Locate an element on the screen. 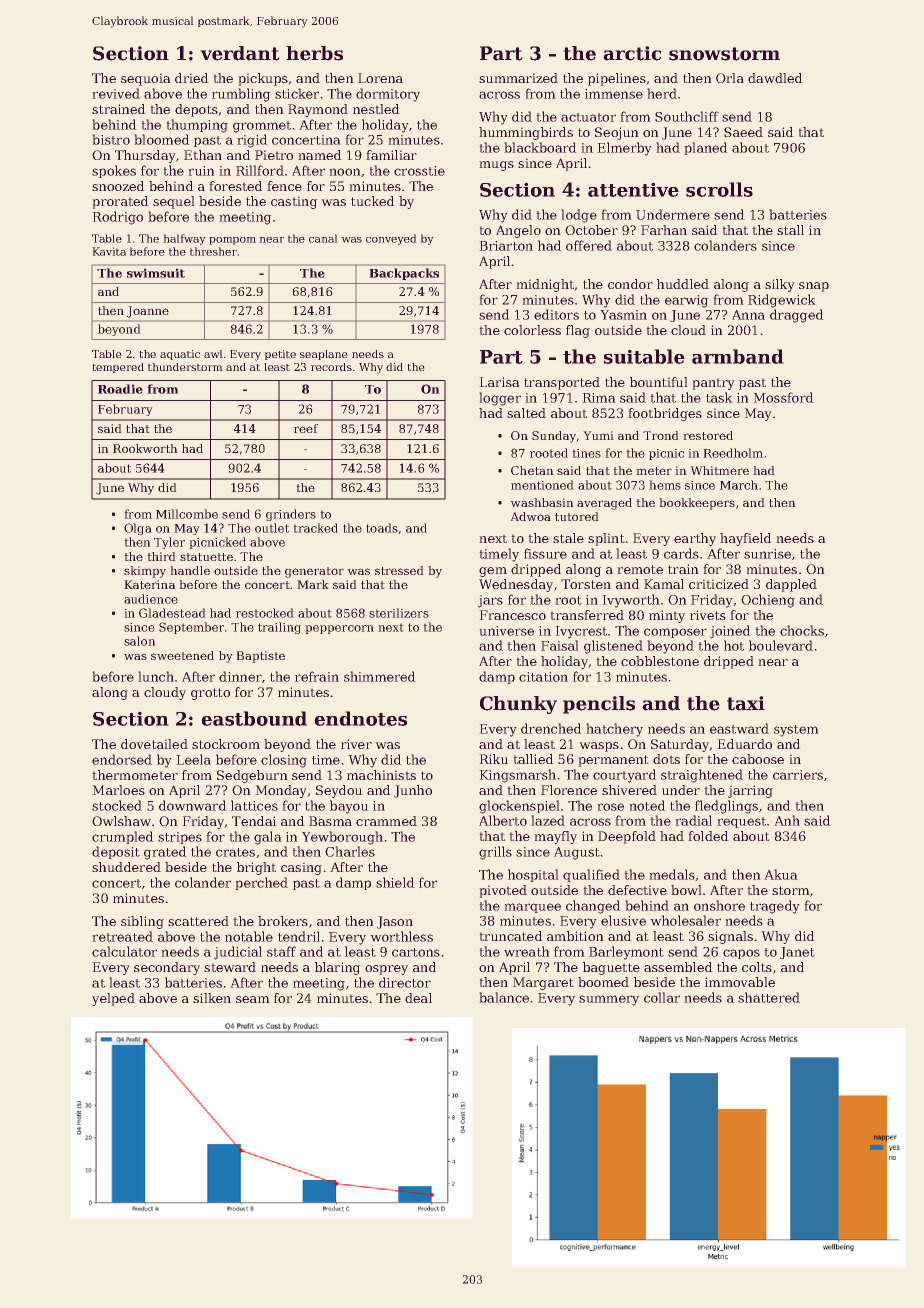 This screenshot has height=1308, width=924. sequoia is located at coordinates (146, 79).
